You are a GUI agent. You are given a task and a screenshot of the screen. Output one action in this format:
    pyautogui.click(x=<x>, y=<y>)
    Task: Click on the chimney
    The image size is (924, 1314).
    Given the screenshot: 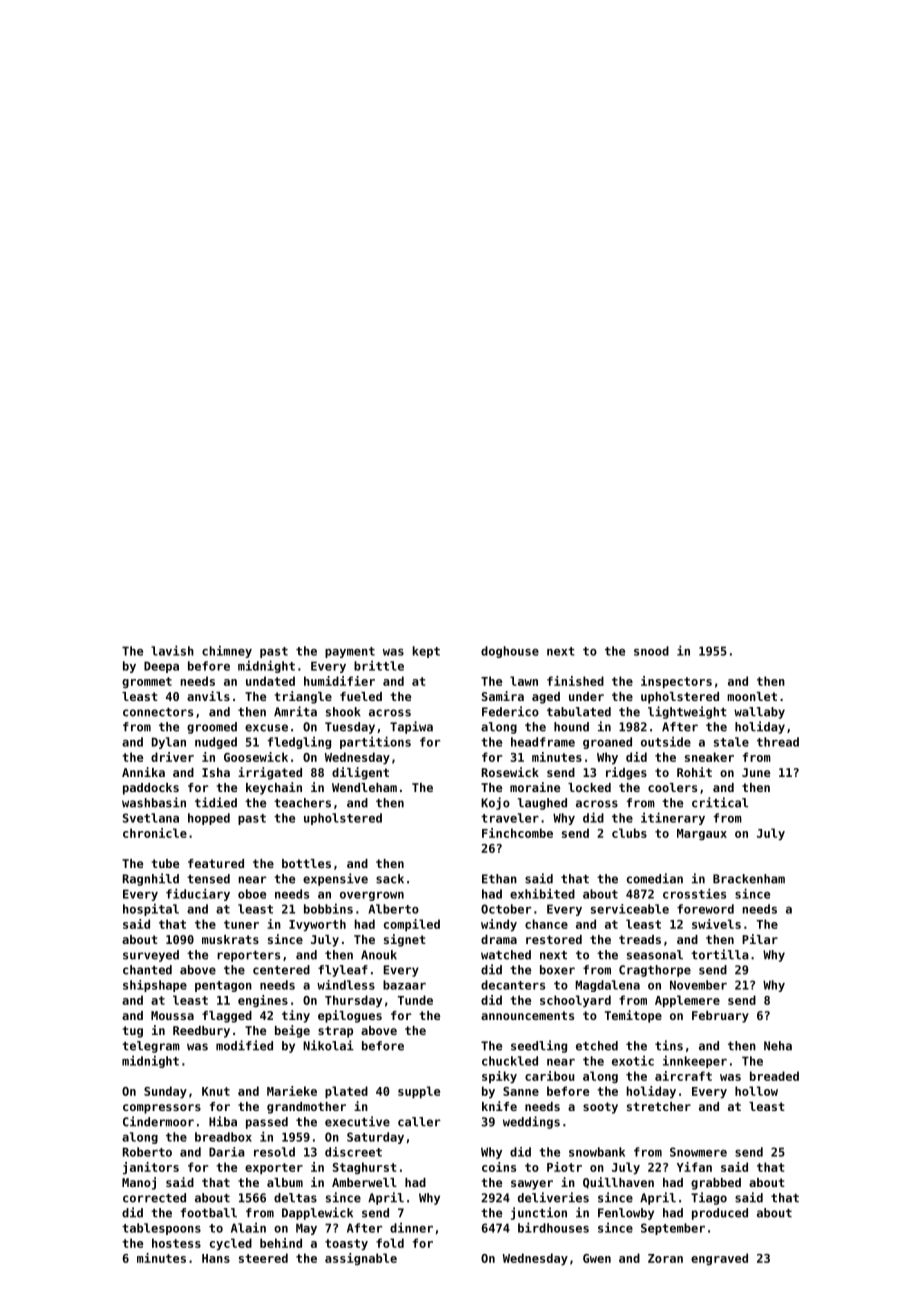 What is the action you would take?
    pyautogui.click(x=227, y=651)
